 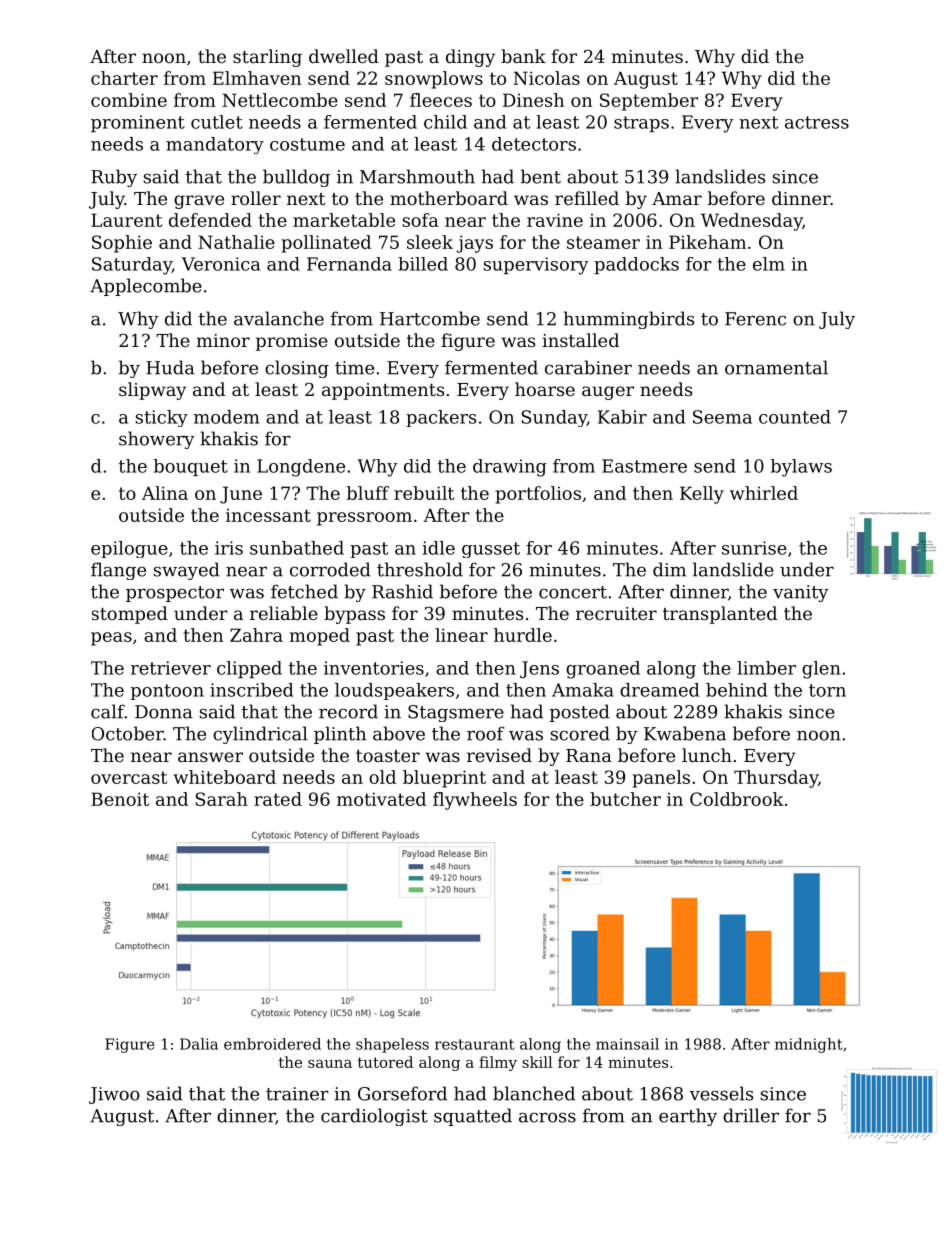 What do you see at coordinates (430, 318) in the screenshot?
I see `Hartcombe` at bounding box center [430, 318].
